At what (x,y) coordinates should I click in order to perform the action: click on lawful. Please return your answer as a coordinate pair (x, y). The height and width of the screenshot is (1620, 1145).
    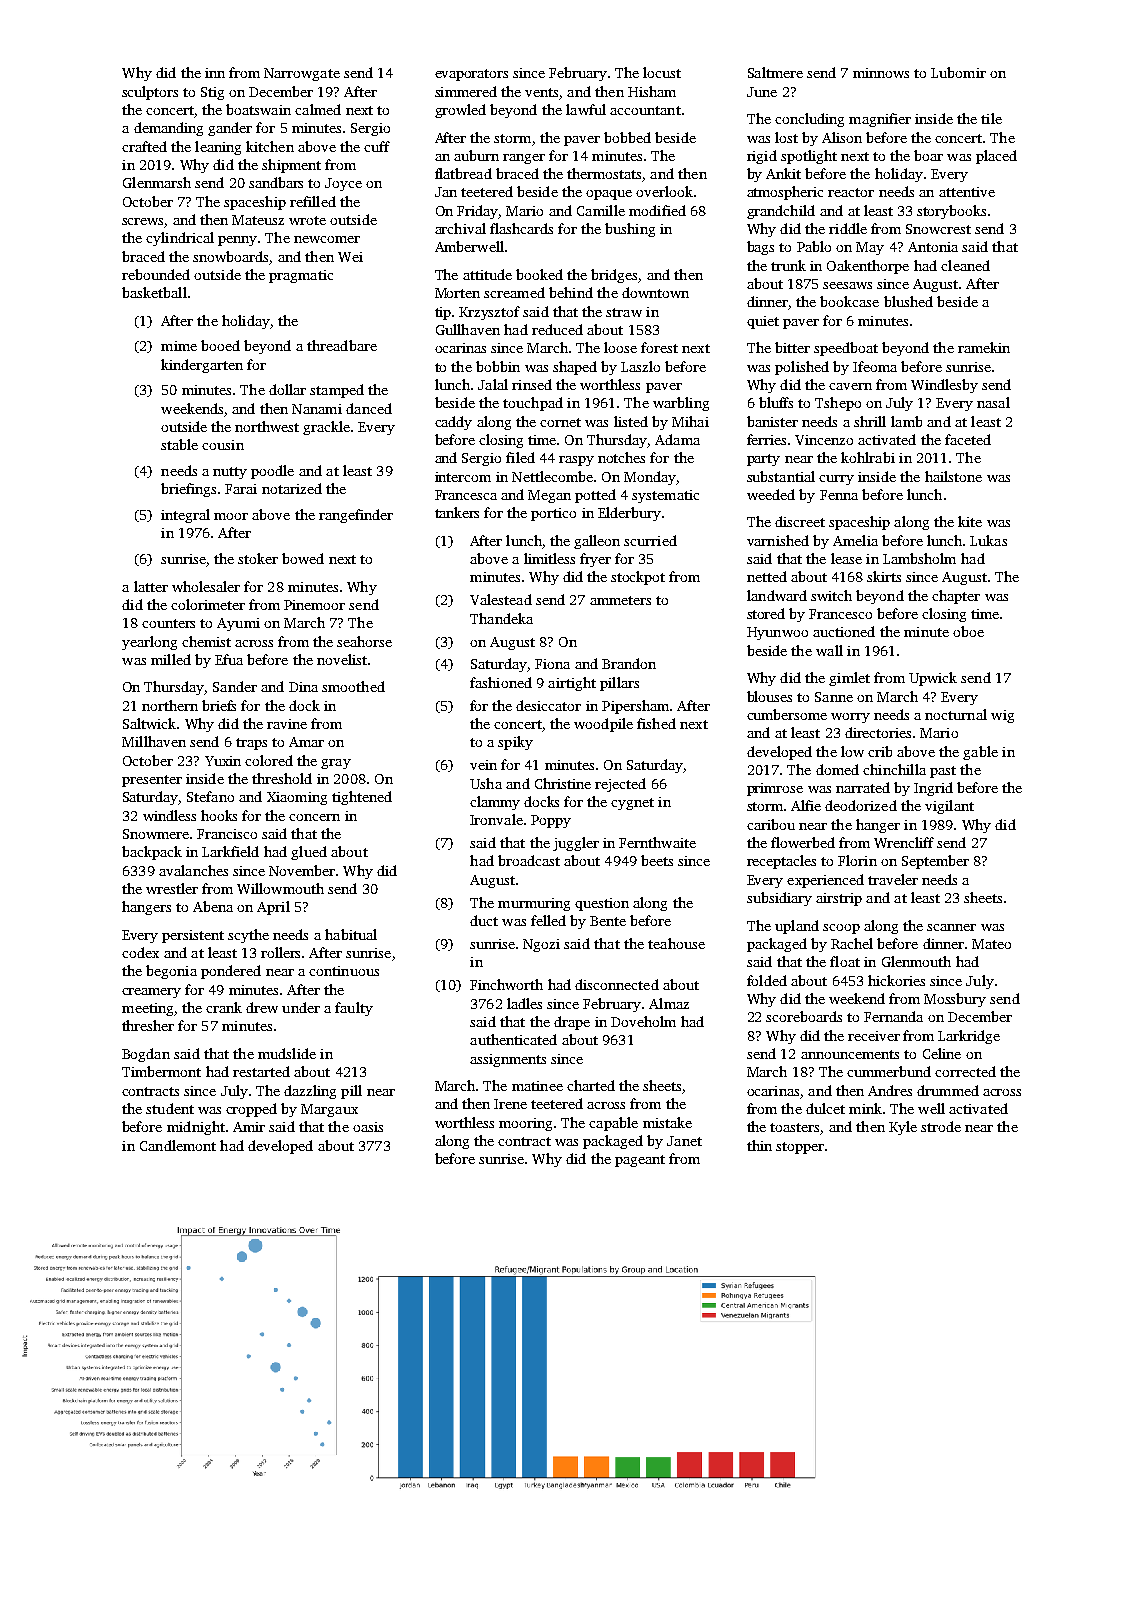
    Looking at the image, I should click on (586, 109).
